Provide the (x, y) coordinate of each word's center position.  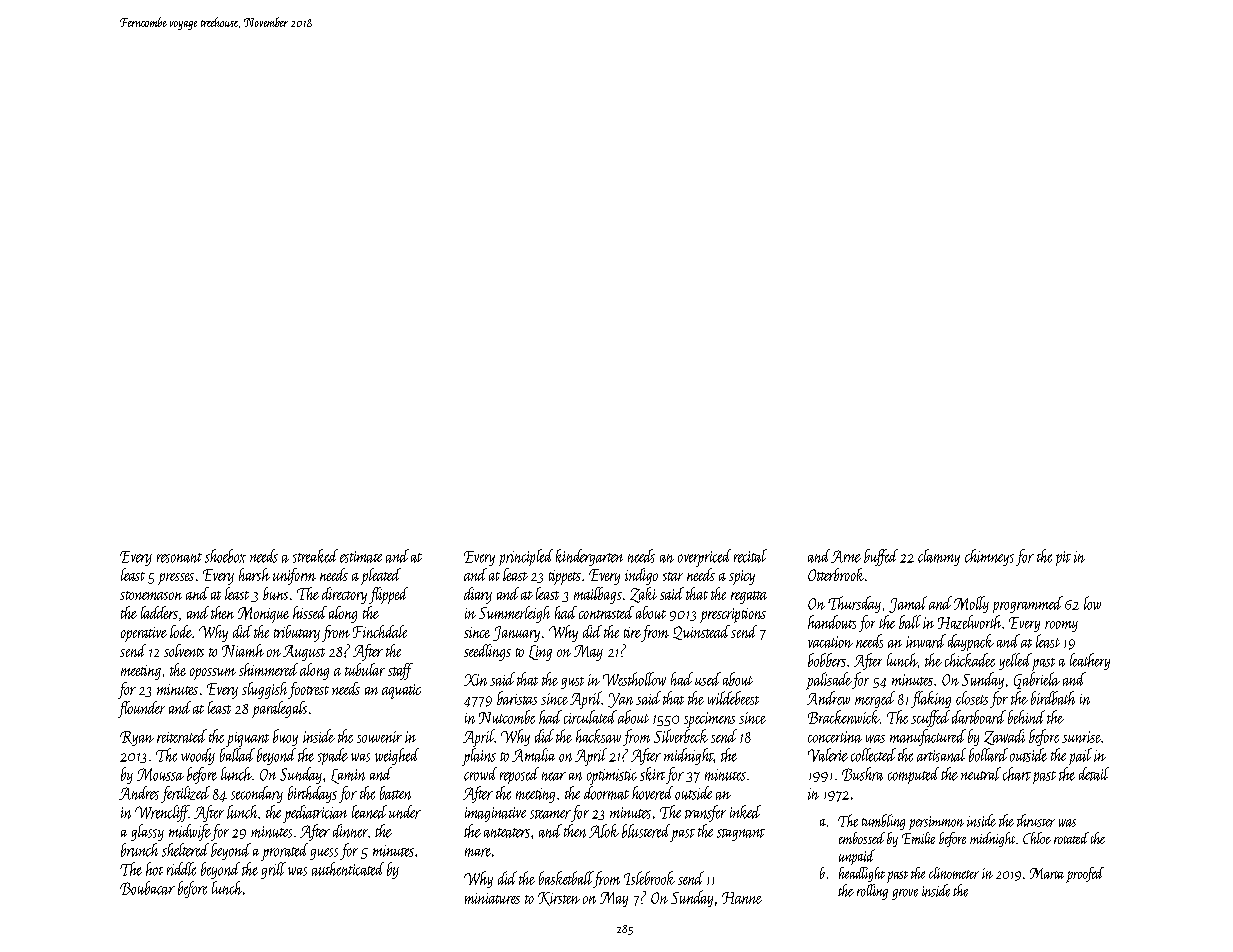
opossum (213, 674)
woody (198, 756)
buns (275, 593)
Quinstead (701, 632)
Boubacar (147, 888)
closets (972, 698)
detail (1094, 774)
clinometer (954, 873)
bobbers (827, 660)
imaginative (495, 814)
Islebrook (649, 878)
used (708, 679)
